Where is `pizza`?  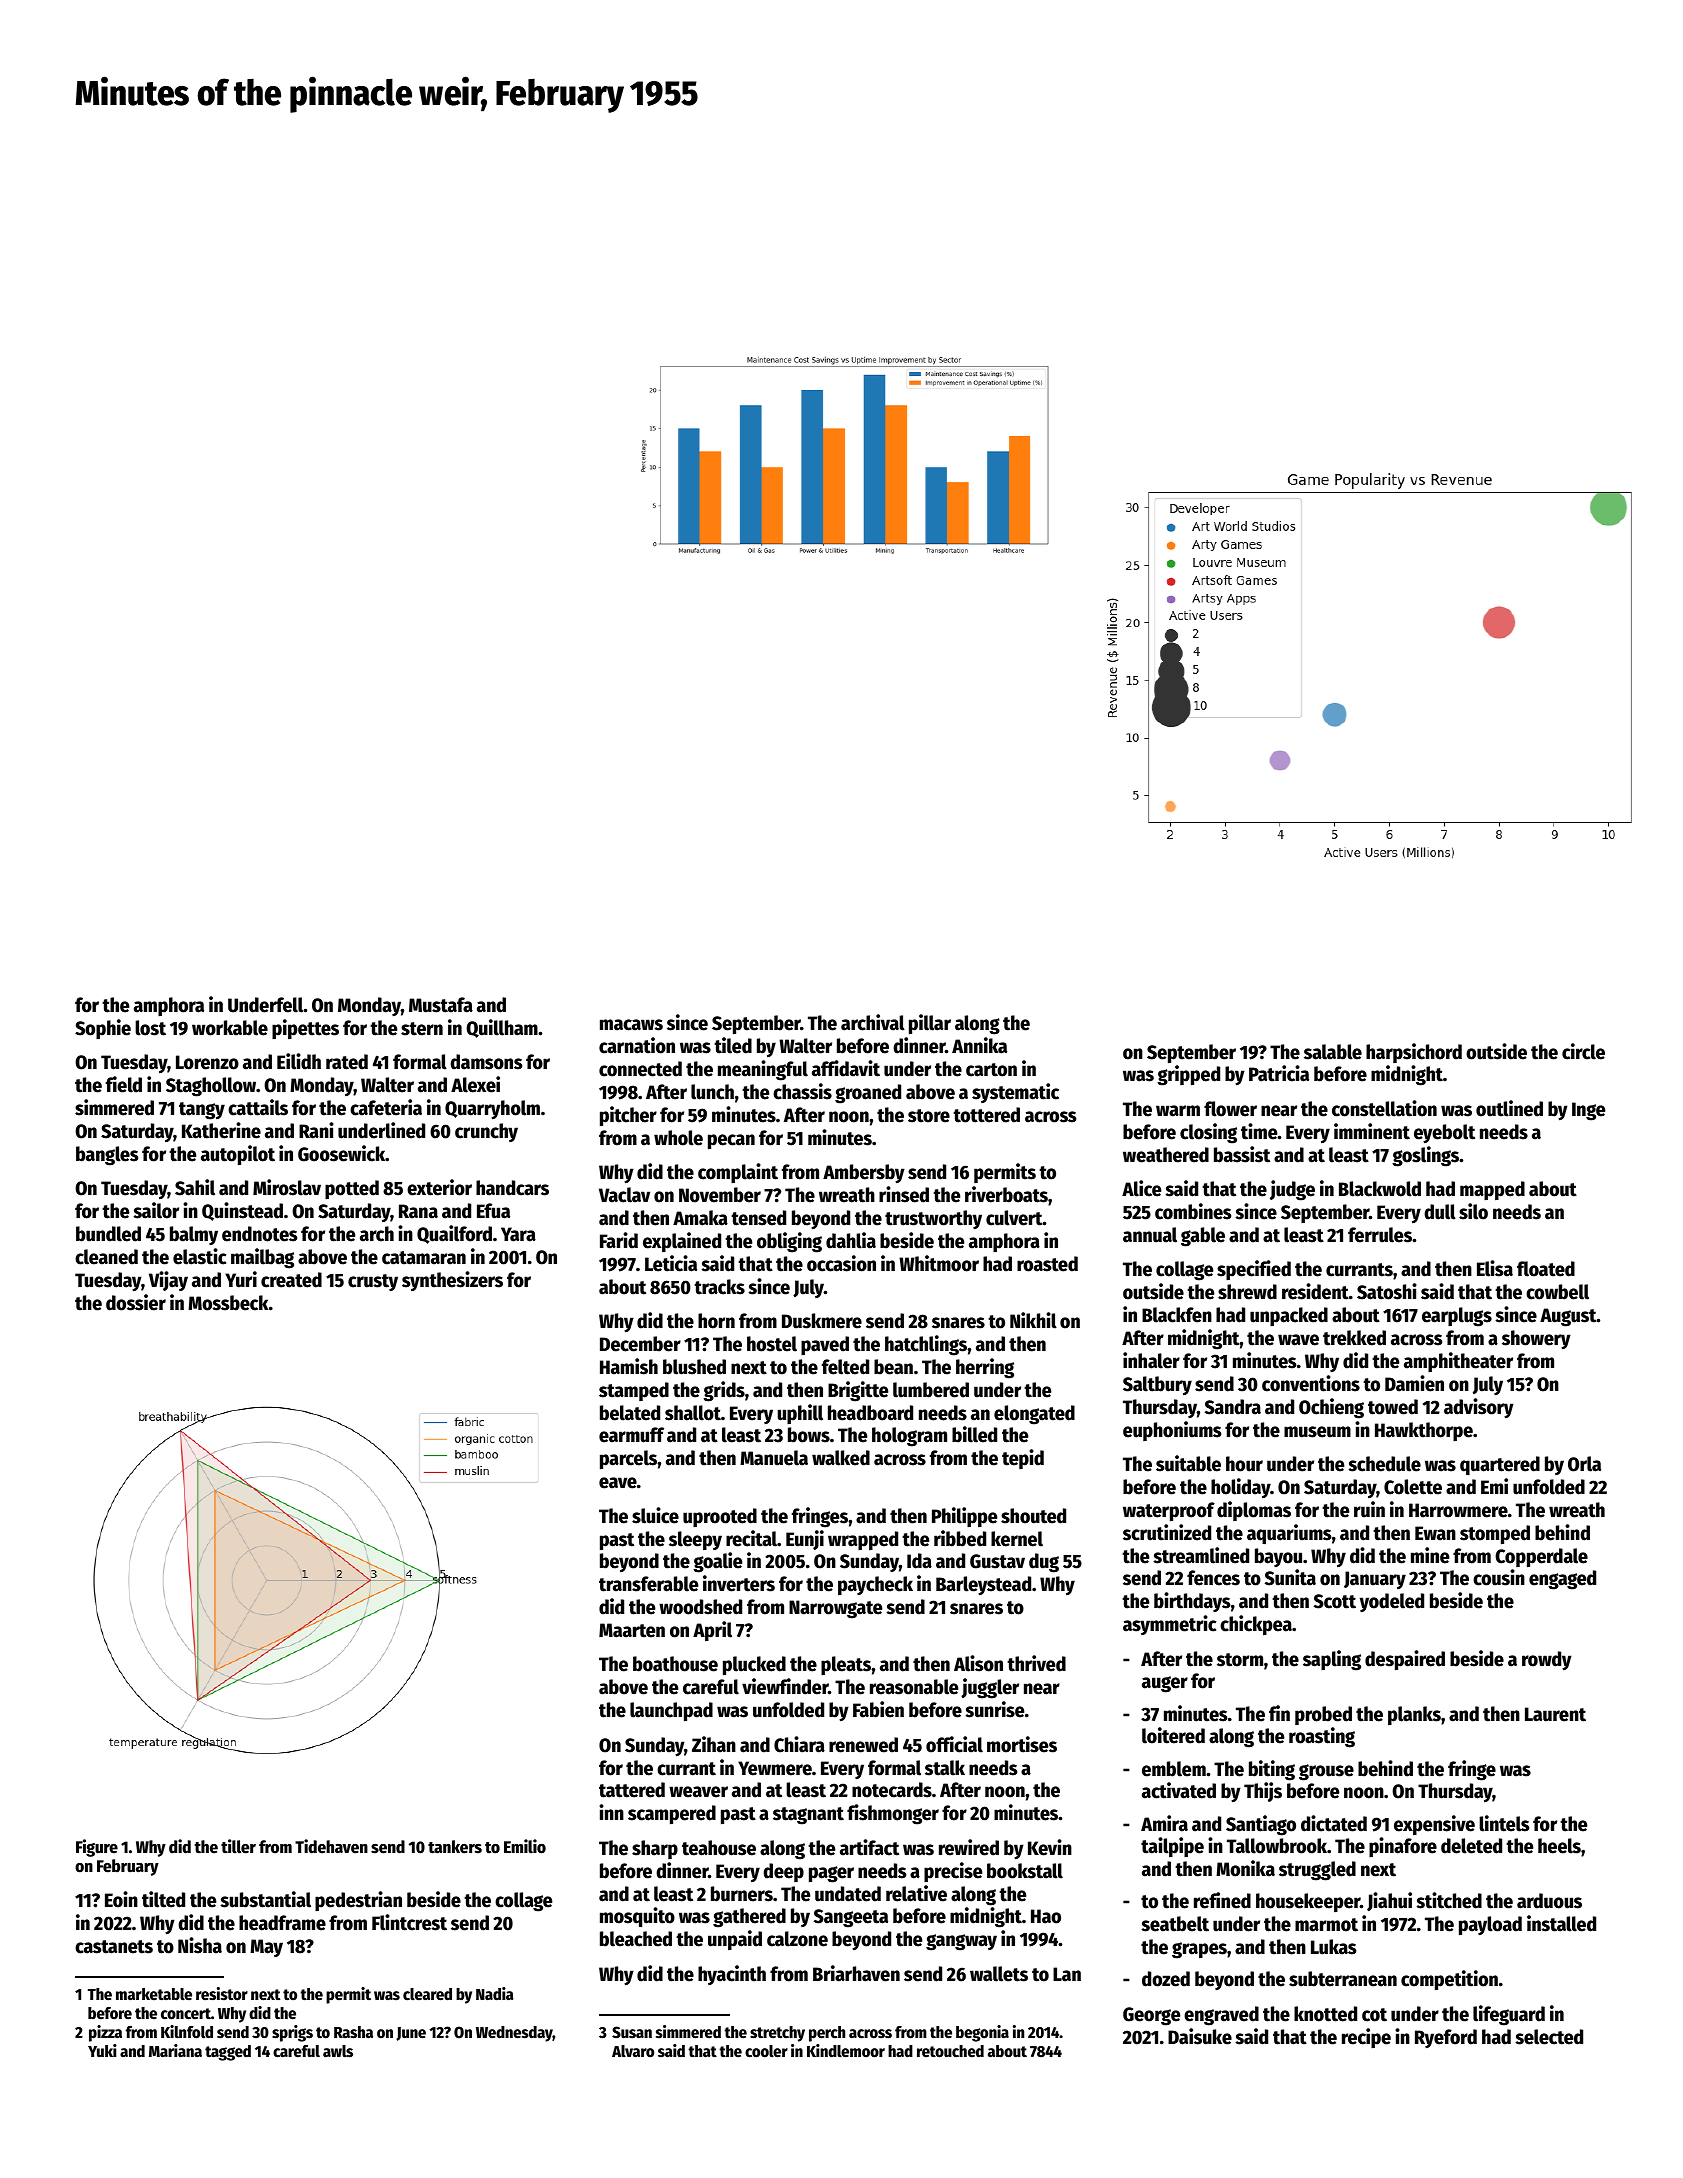 pizza is located at coordinates (105, 2033).
